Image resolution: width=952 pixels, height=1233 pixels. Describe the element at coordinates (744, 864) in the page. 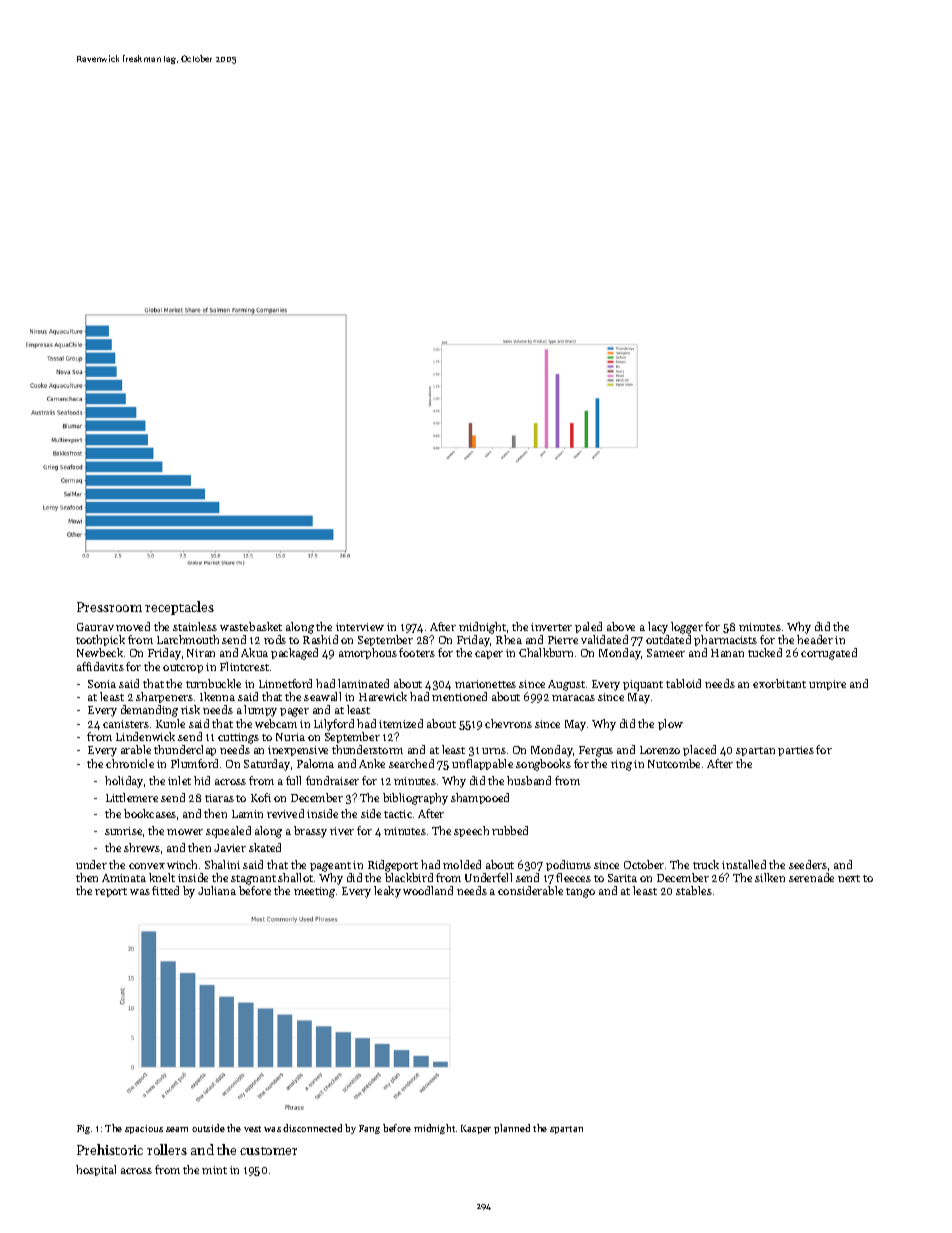

I see `installed` at that location.
